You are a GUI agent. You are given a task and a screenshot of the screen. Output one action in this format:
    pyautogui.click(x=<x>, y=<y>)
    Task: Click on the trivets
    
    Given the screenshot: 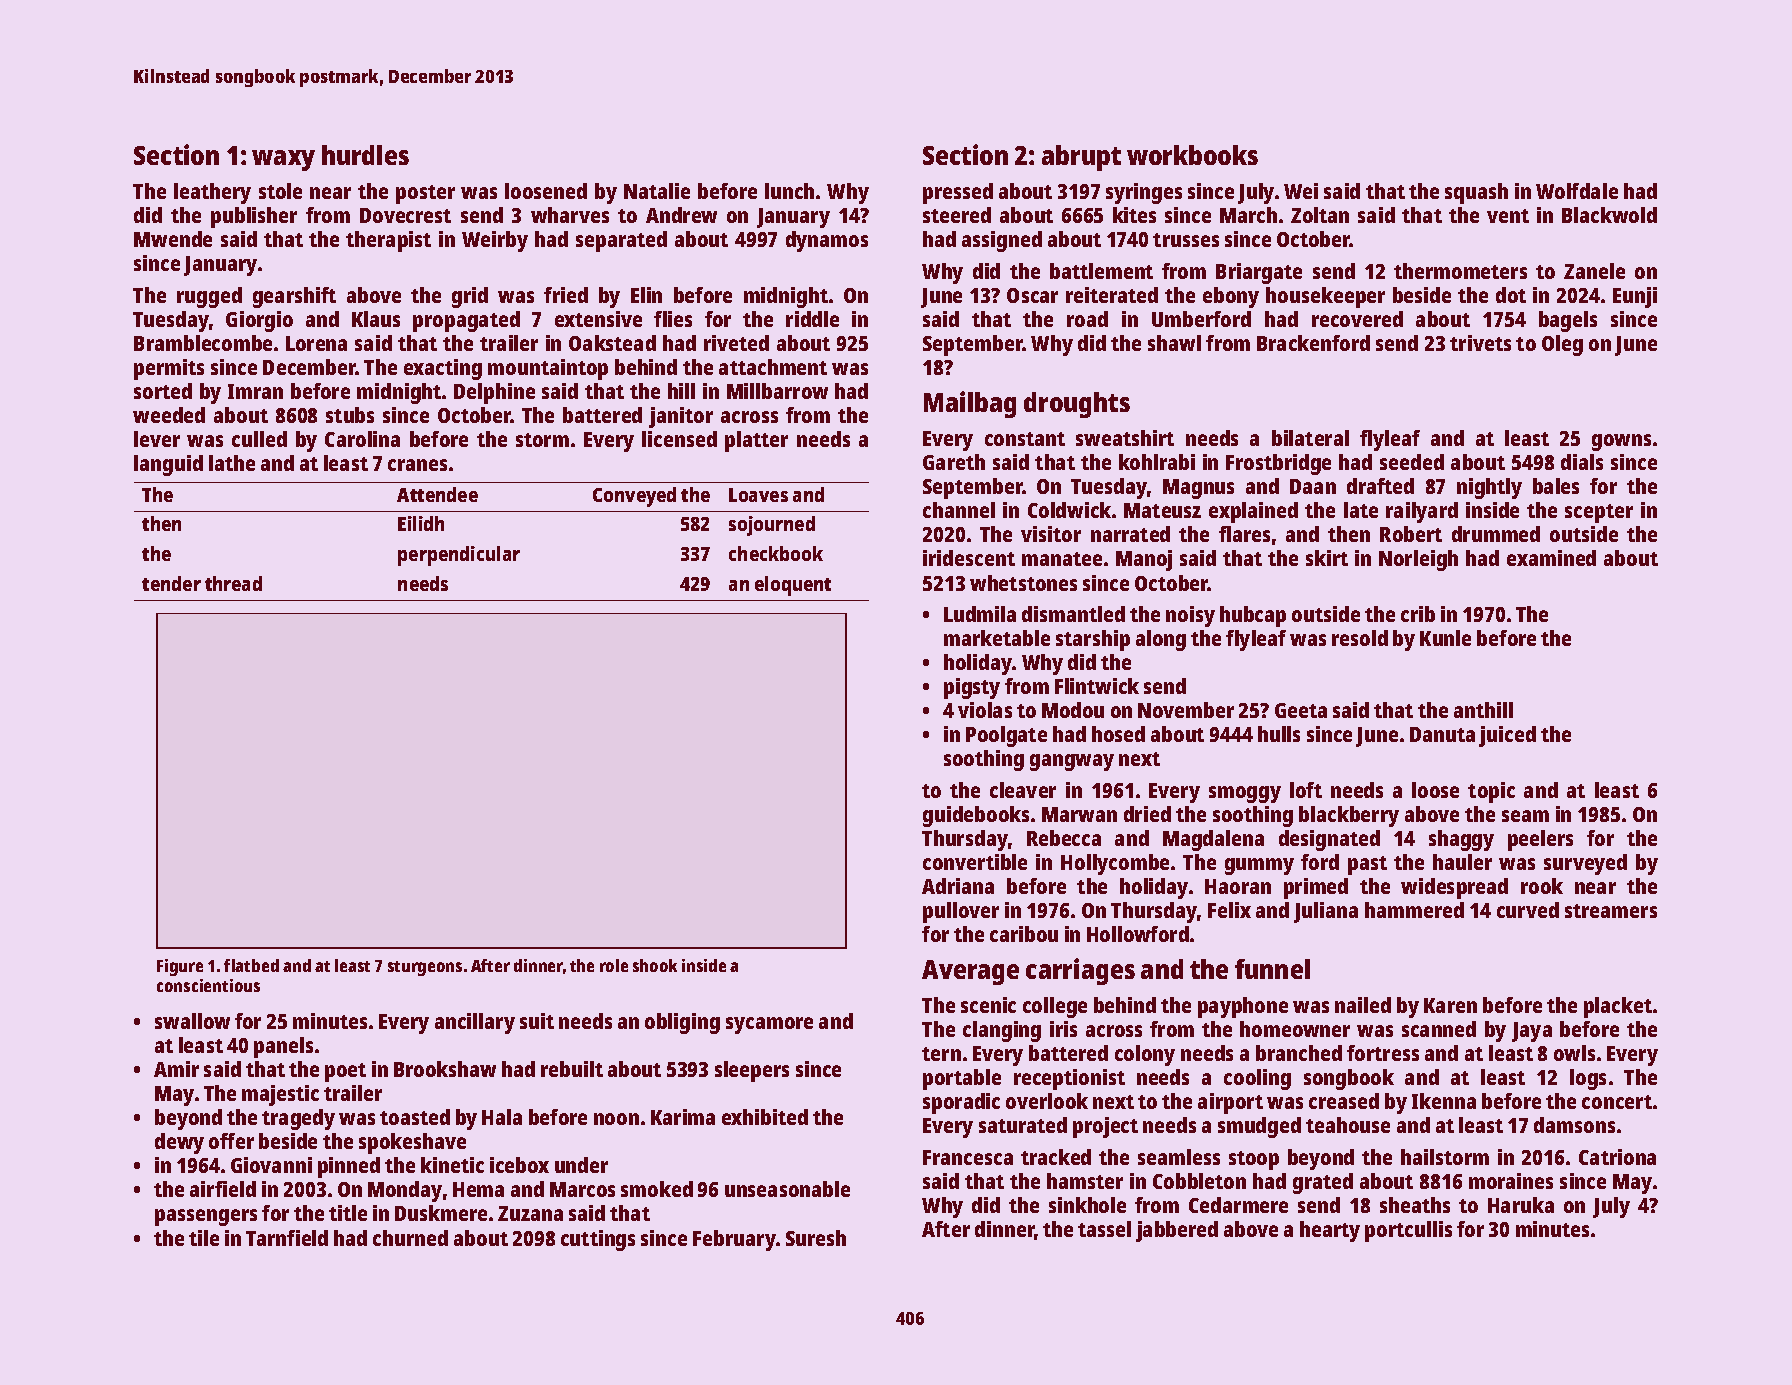 What is the action you would take?
    pyautogui.click(x=1480, y=343)
